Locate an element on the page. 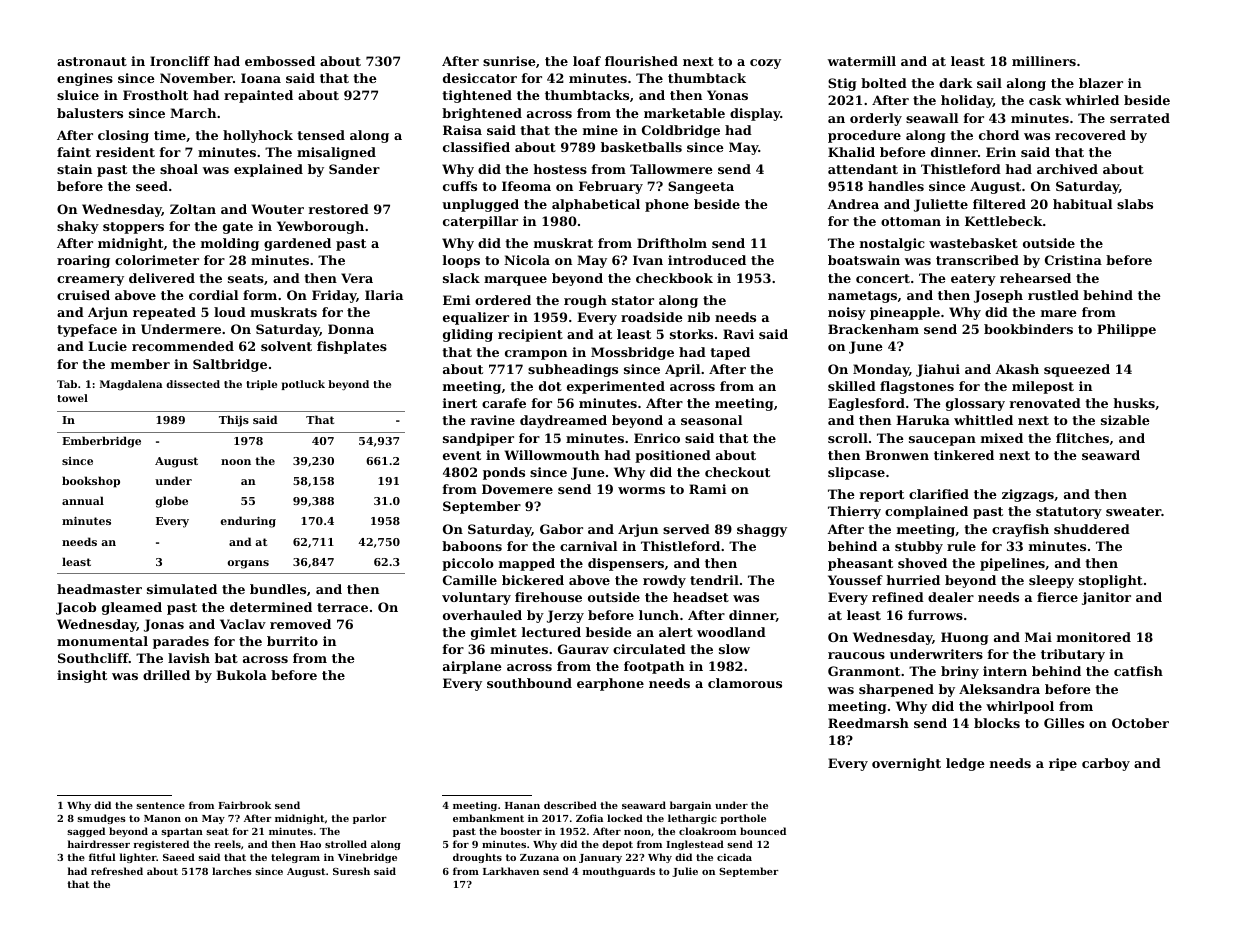 The height and width of the image is (952, 1233). briny is located at coordinates (960, 672).
